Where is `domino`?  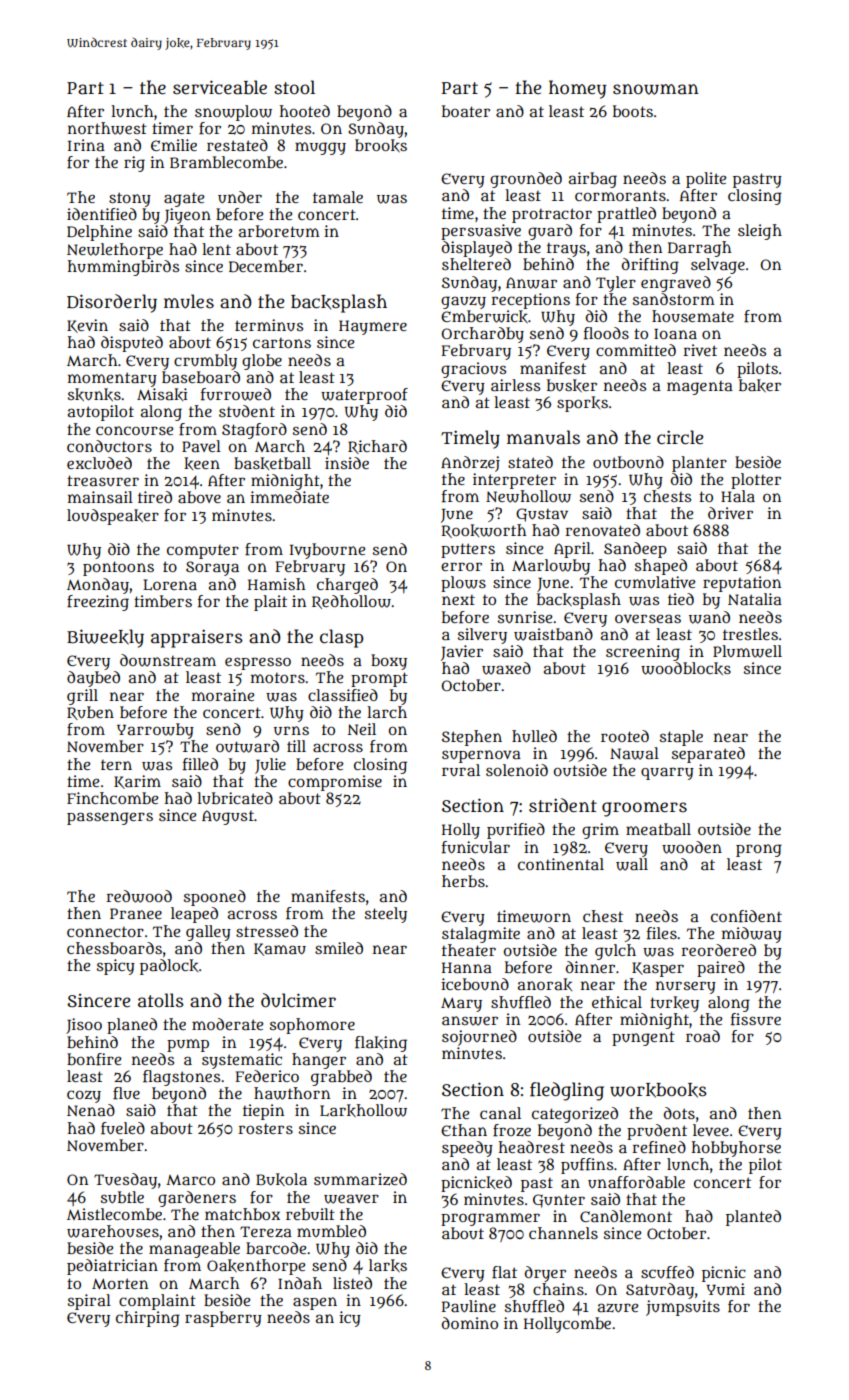 domino is located at coordinates (470, 1323).
